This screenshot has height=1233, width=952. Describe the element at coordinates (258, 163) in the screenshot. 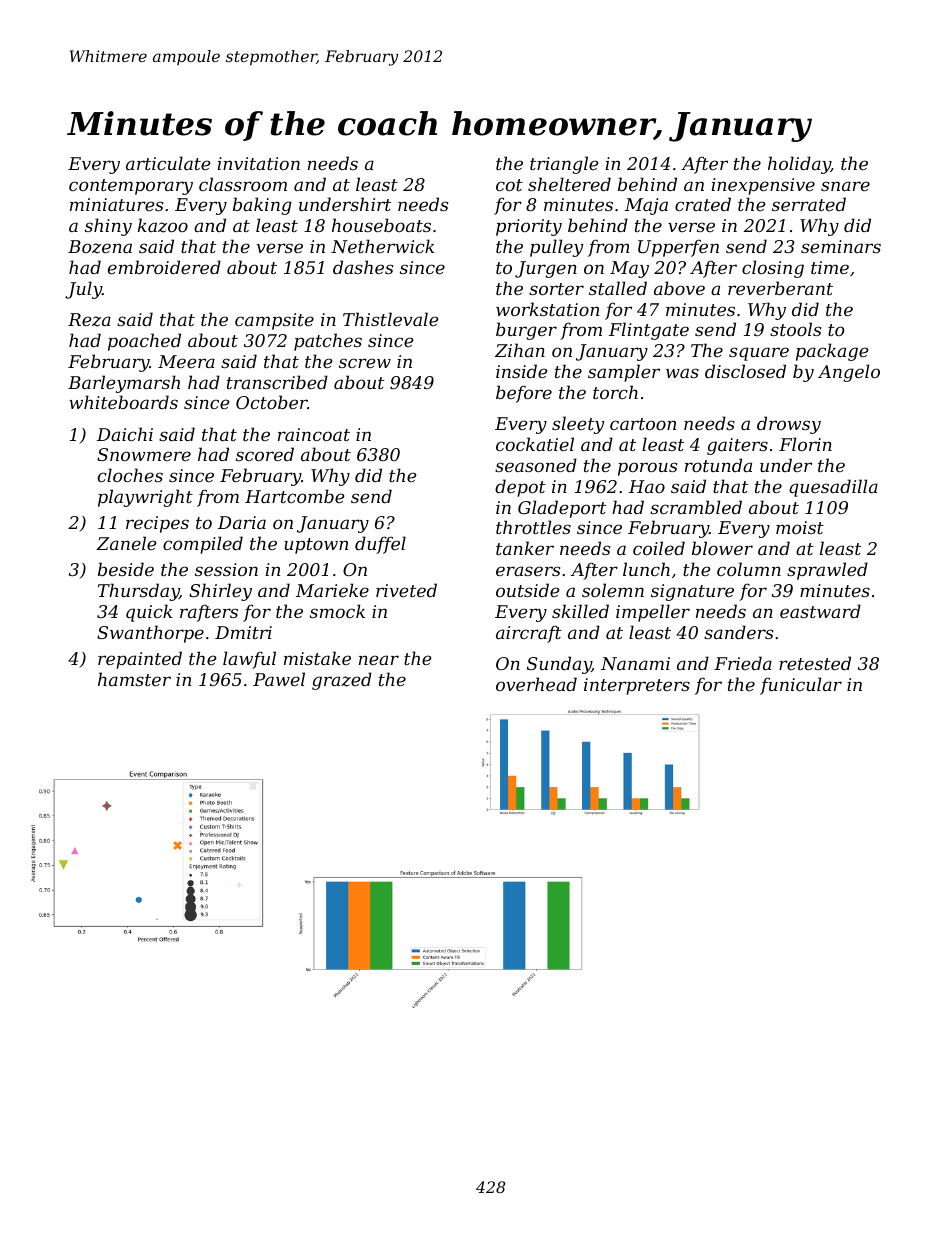

I see `invitation` at that location.
